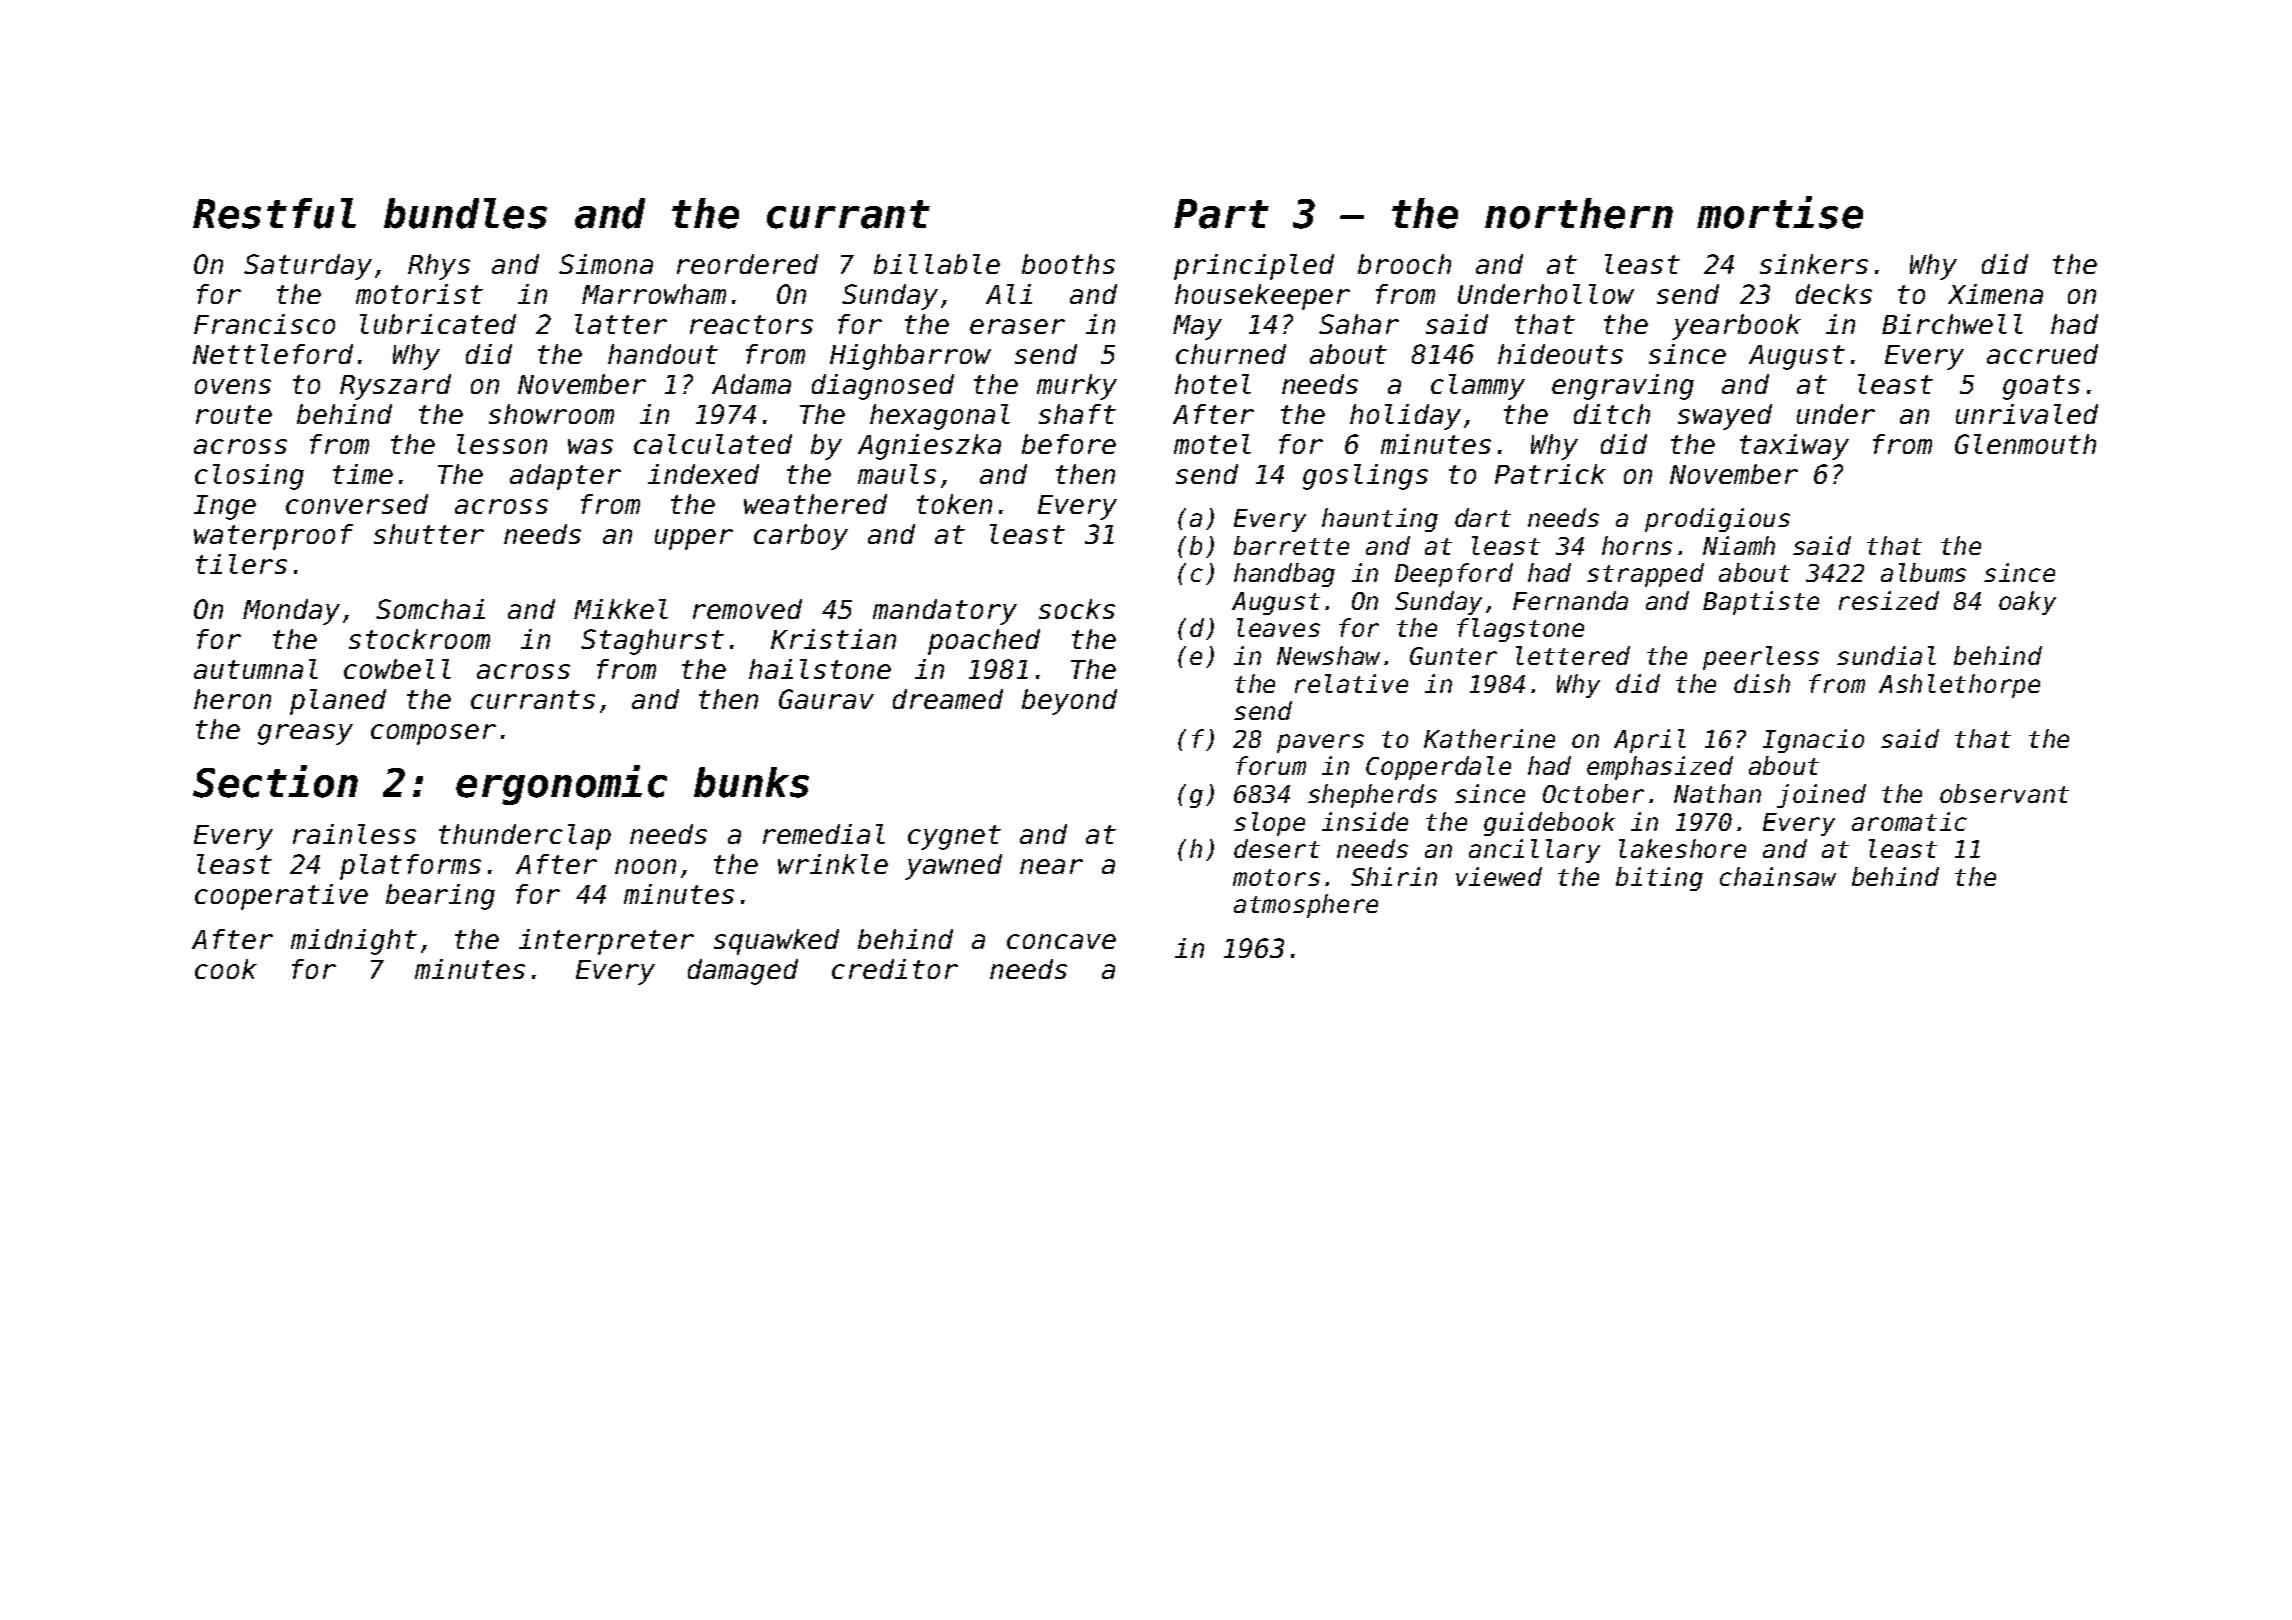 This document has height=1620, width=2292. What do you see at coordinates (1959, 686) in the document?
I see `Ashlethorpe` at bounding box center [1959, 686].
